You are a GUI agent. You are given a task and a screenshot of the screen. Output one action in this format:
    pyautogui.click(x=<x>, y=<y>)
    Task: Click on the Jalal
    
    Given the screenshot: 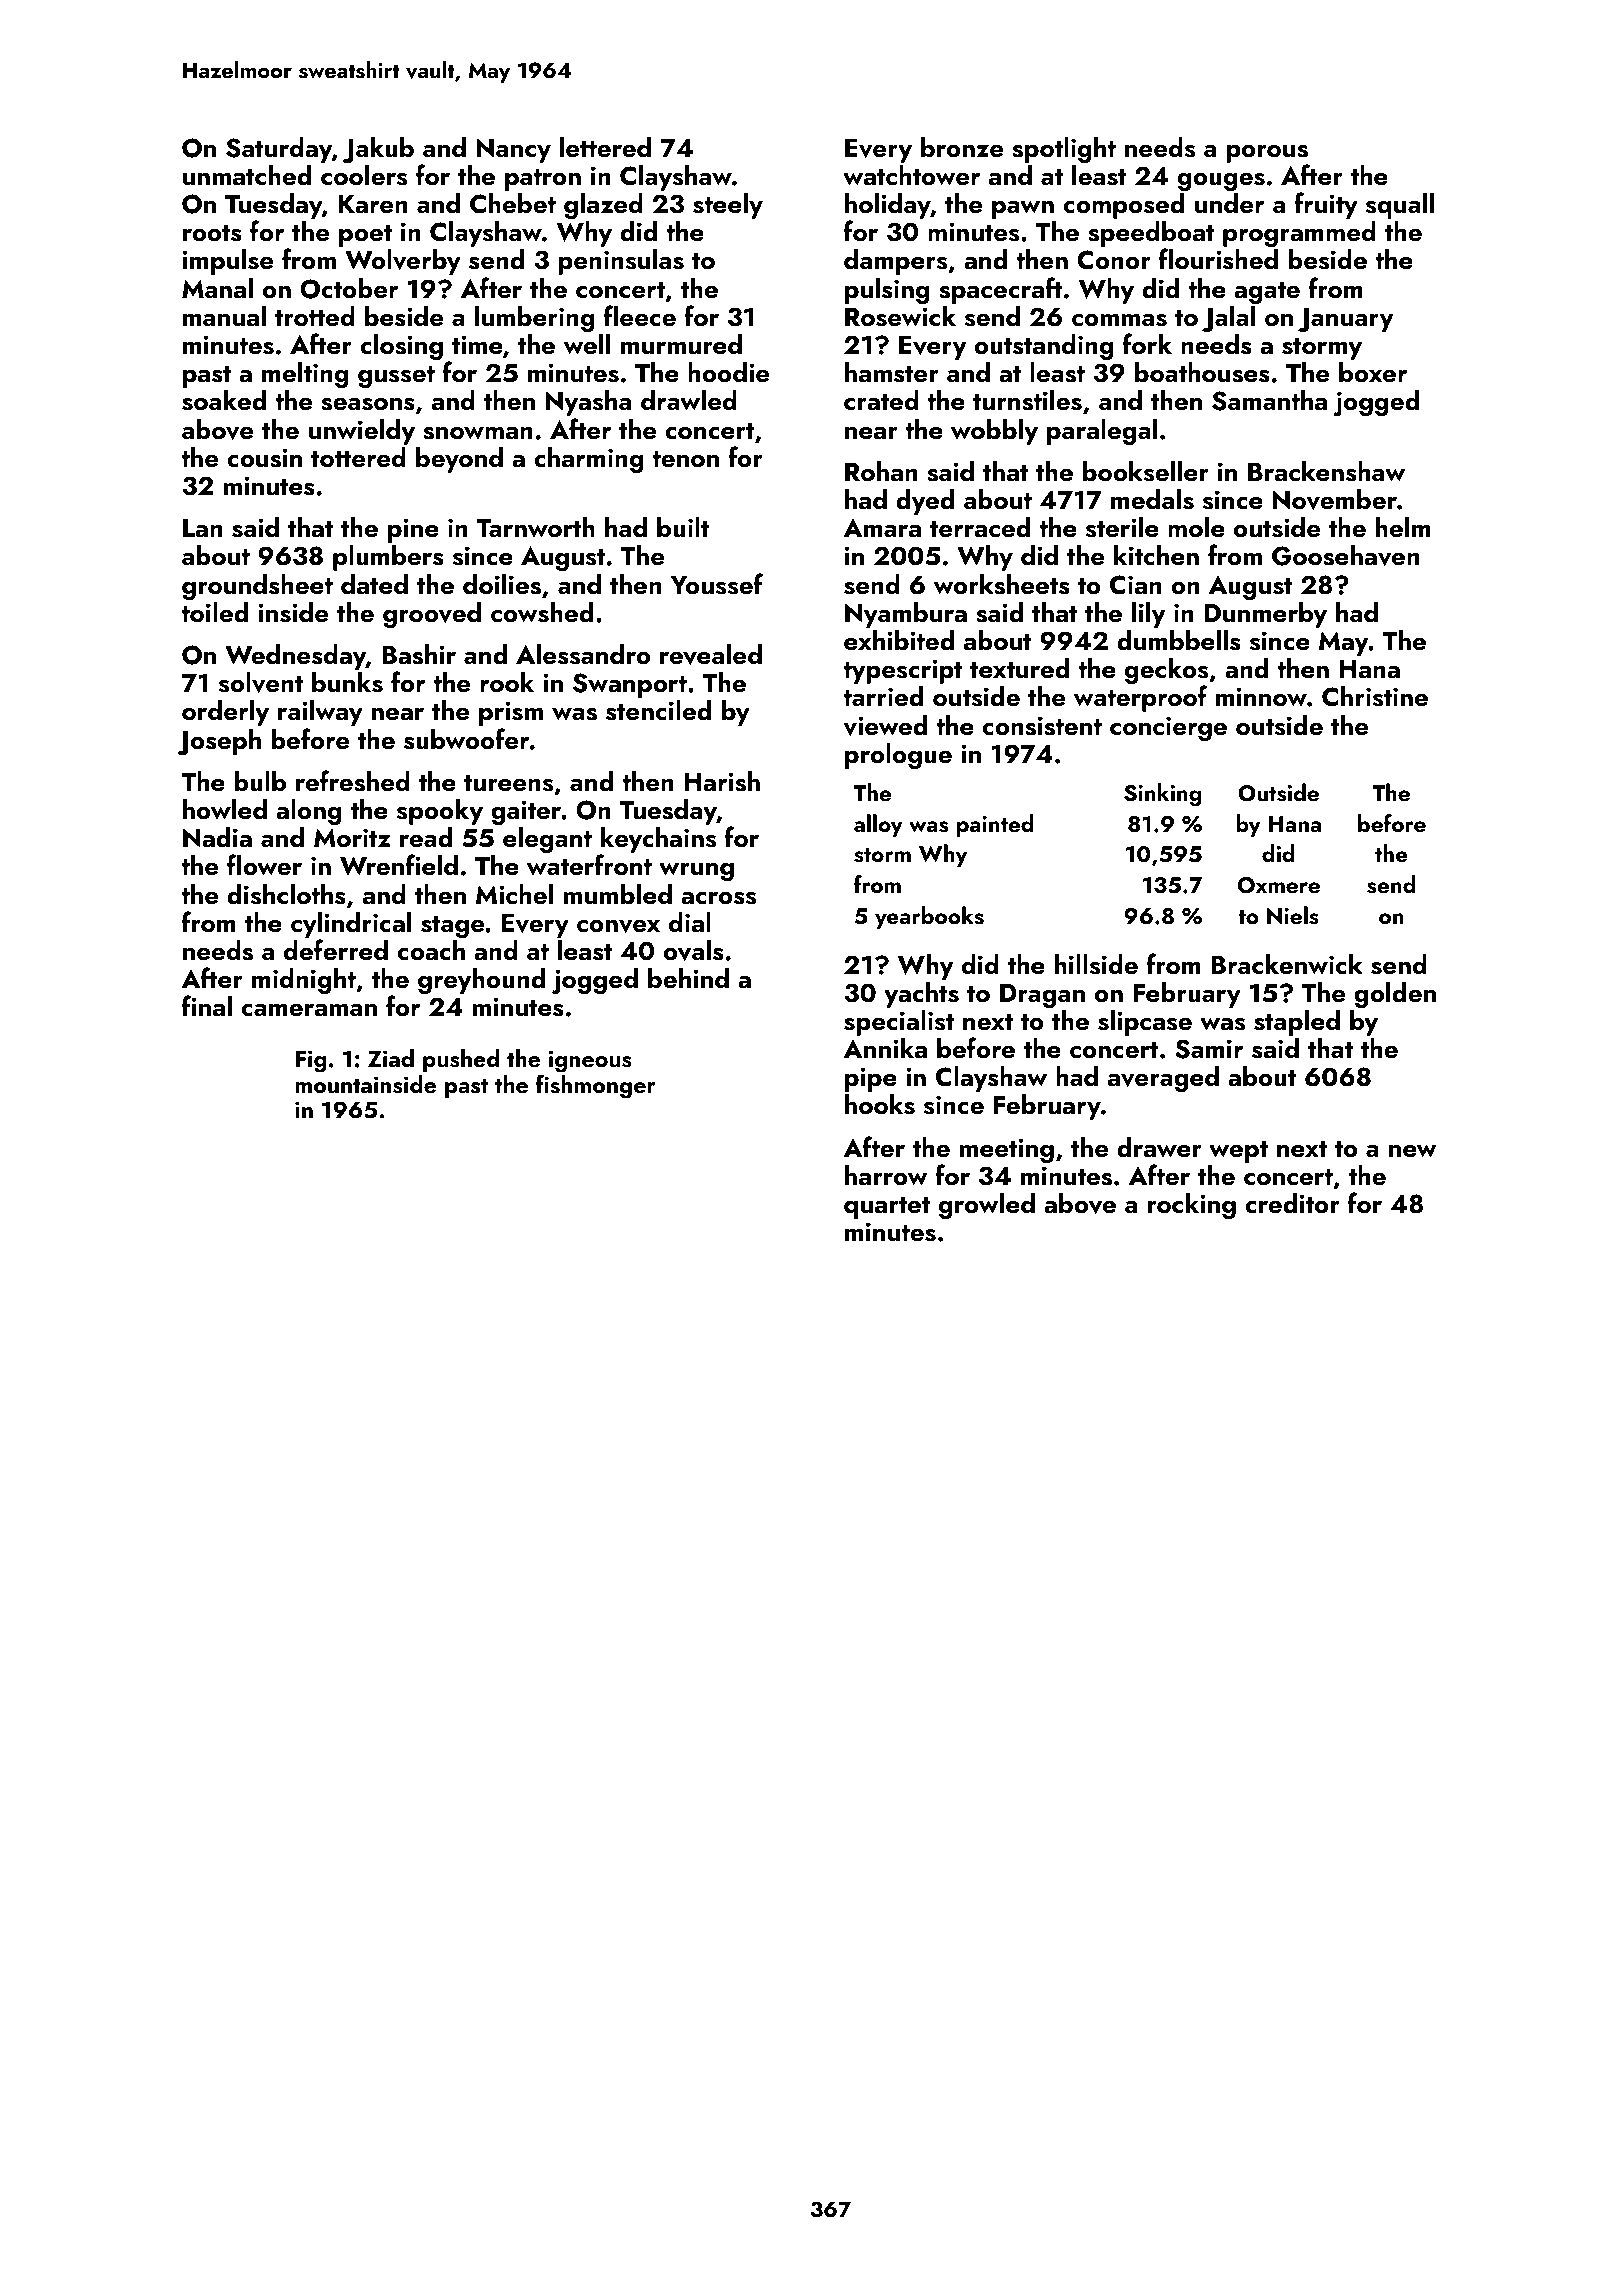 What is the action you would take?
    pyautogui.click(x=1228, y=319)
